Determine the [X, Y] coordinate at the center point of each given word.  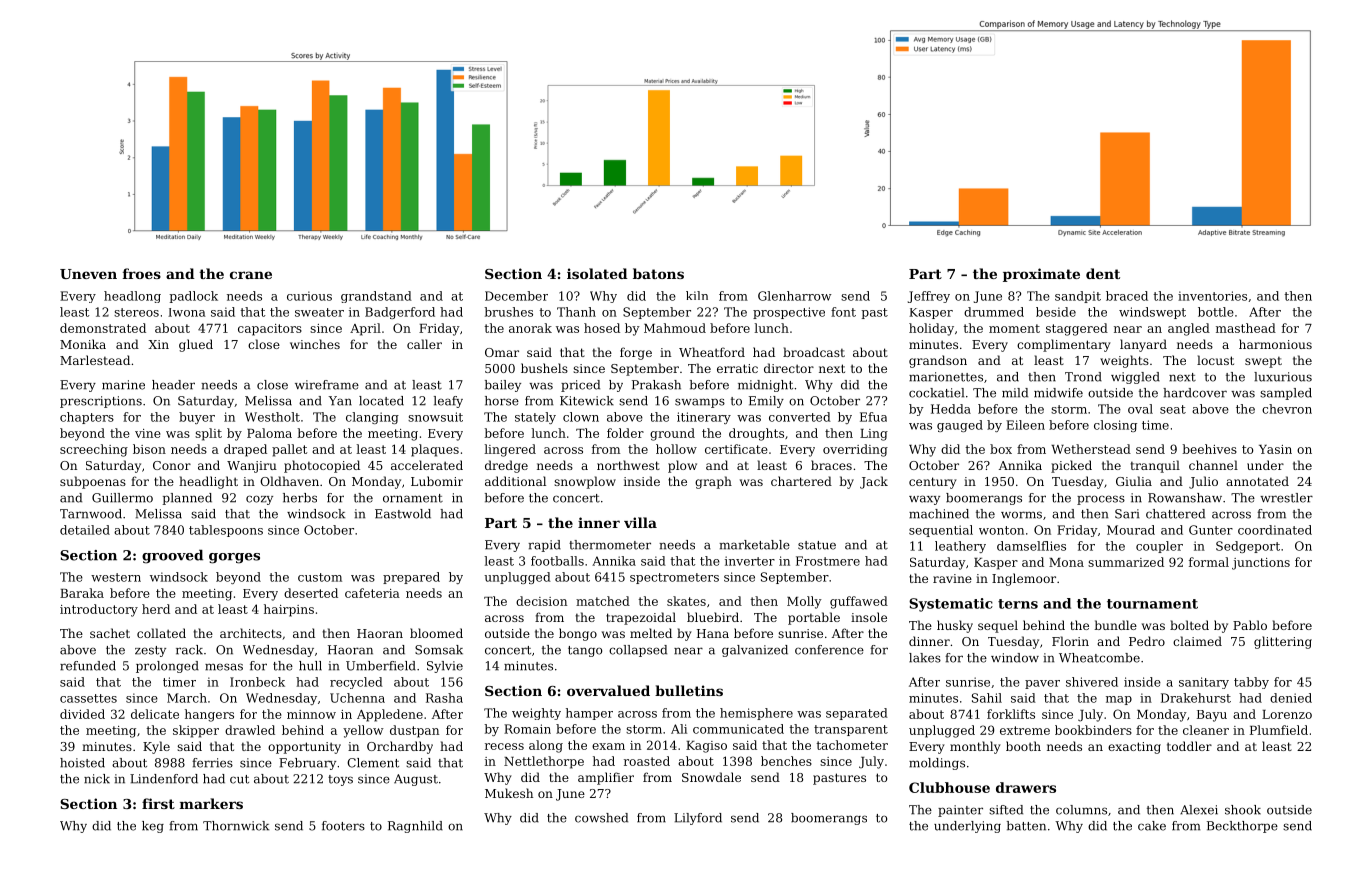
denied [1291, 698]
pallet [289, 450]
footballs [557, 561]
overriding [855, 450]
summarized [1126, 562]
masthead [1246, 328]
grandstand [376, 297]
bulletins [689, 690]
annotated [1257, 481]
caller [424, 344]
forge [636, 353]
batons [658, 273]
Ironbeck [257, 682]
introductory [99, 610]
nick [97, 779]
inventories [1212, 296]
